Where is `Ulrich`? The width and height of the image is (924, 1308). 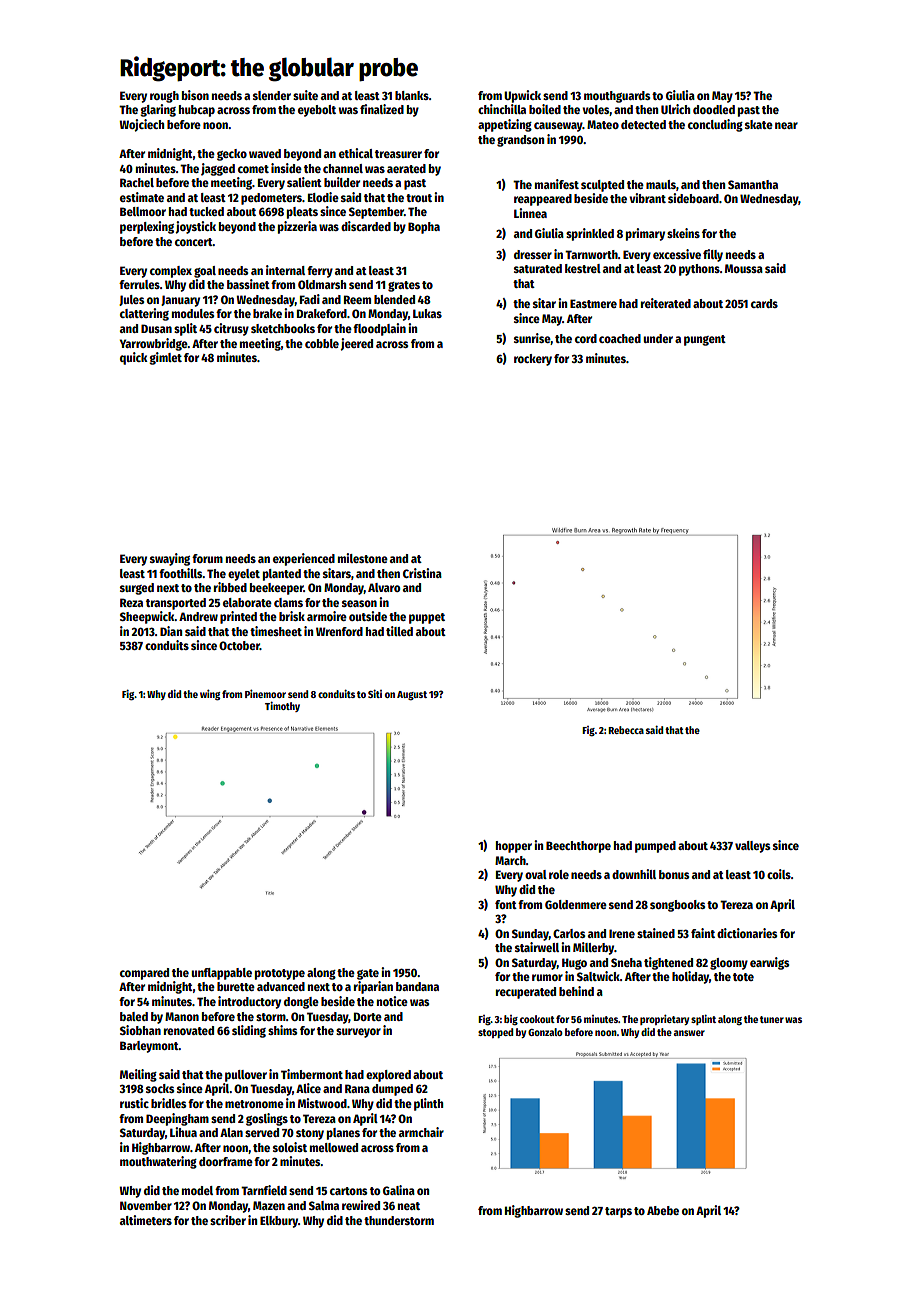 Ulrich is located at coordinates (675, 109).
